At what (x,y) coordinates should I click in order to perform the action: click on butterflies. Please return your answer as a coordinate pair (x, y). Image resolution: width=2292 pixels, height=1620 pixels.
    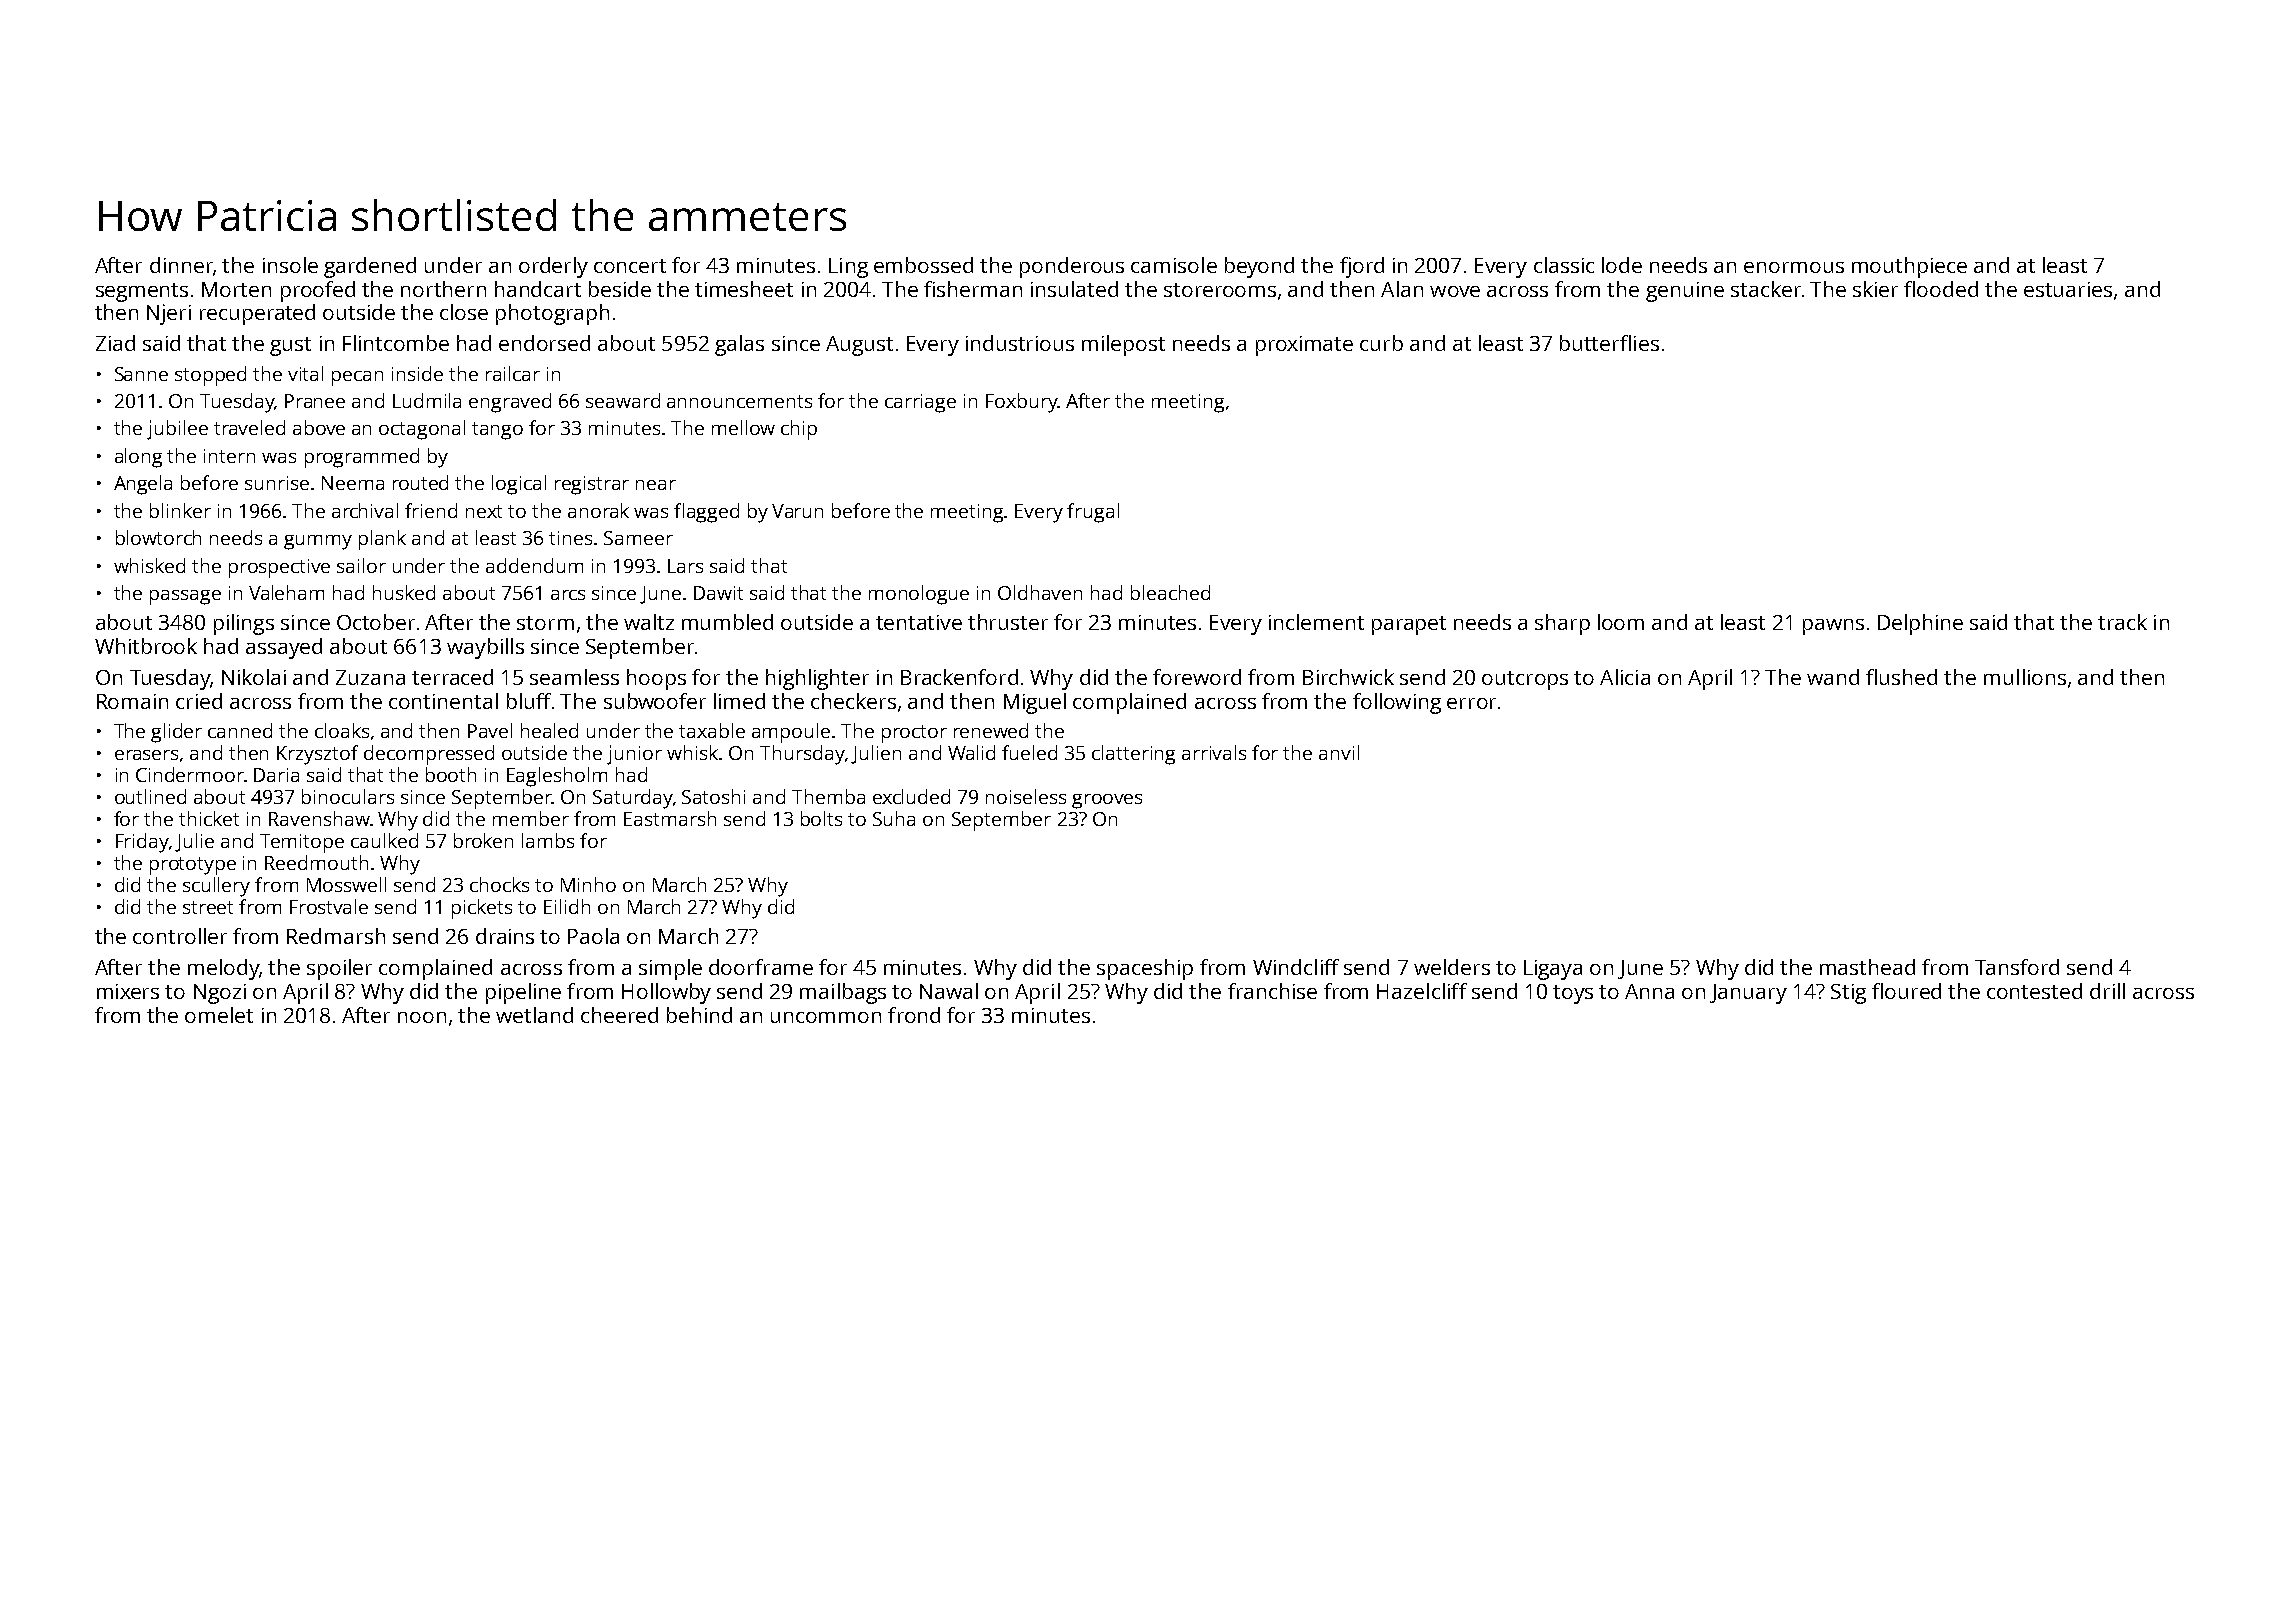
    Looking at the image, I should click on (1609, 343).
